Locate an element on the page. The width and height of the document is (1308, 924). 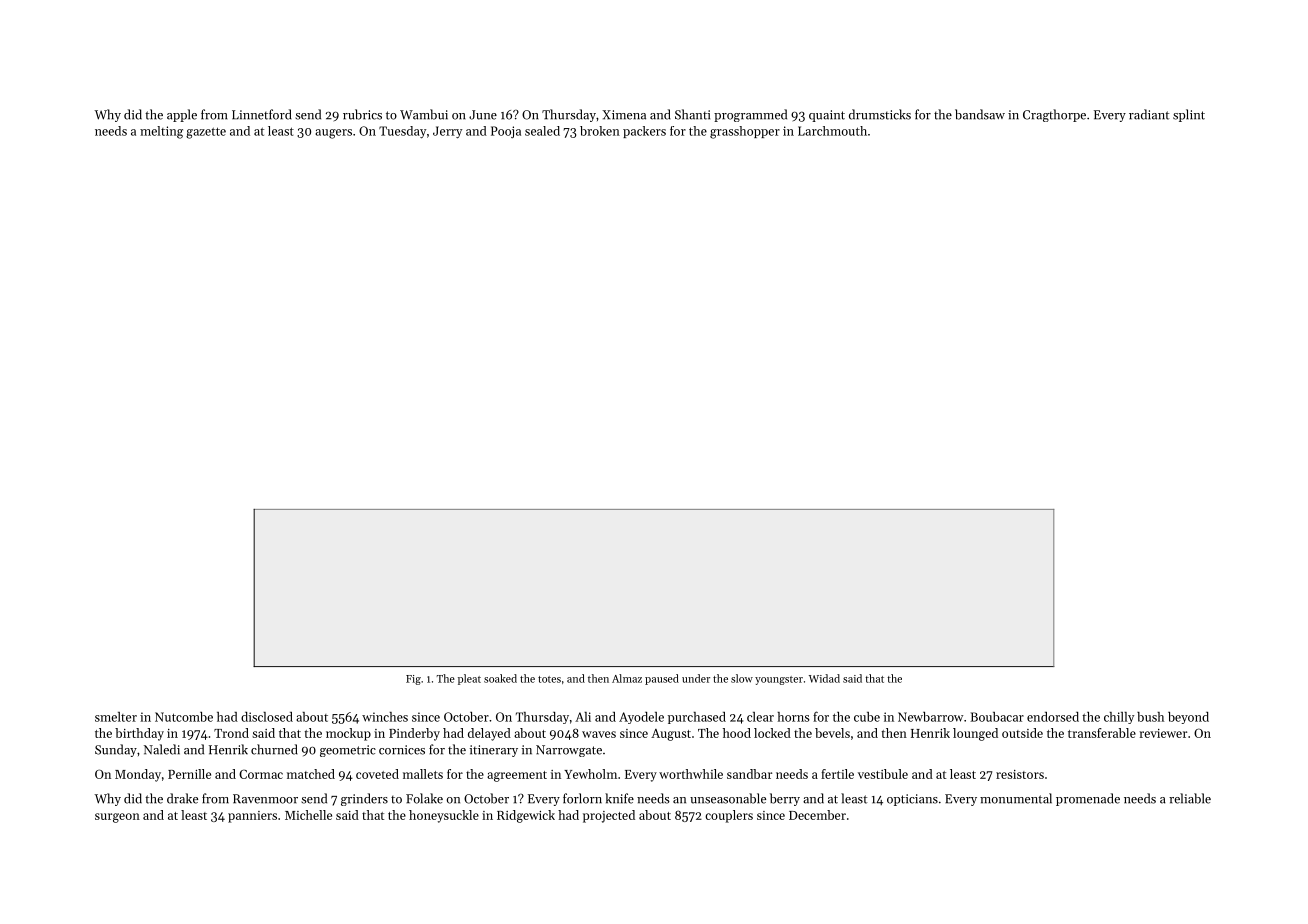
quaint is located at coordinates (827, 116).
